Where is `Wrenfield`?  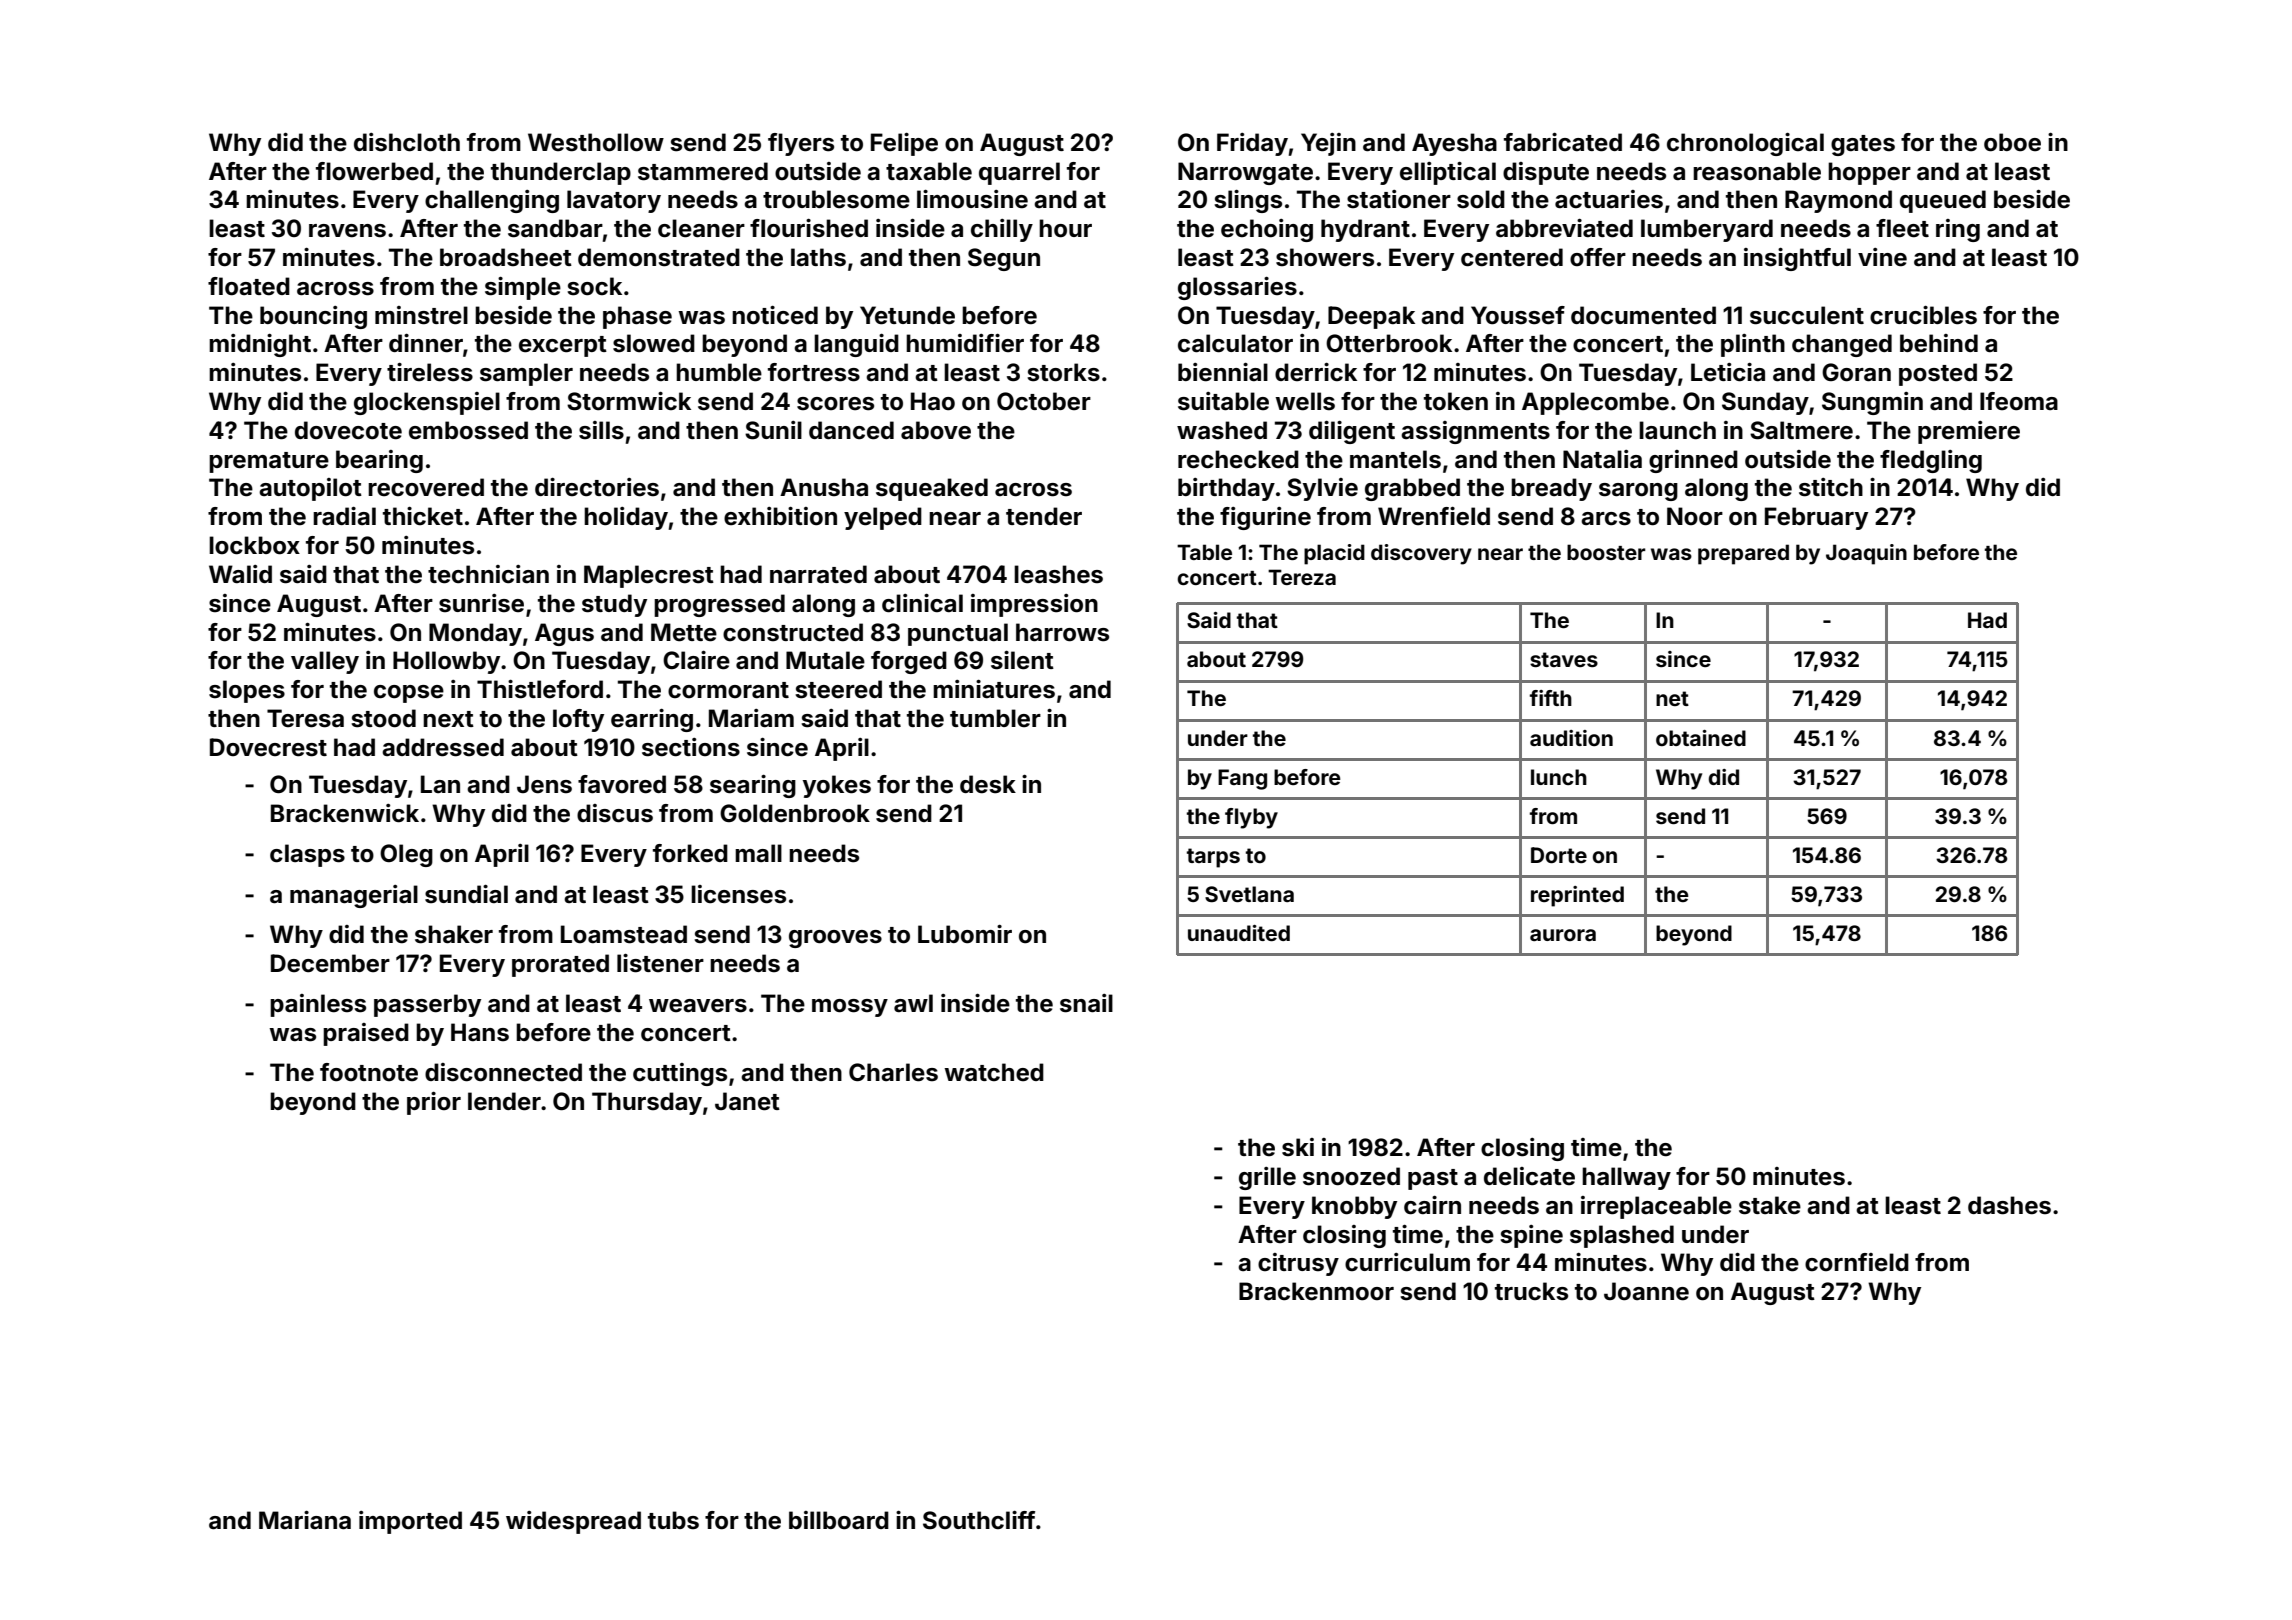 Wrenfield is located at coordinates (1434, 516).
